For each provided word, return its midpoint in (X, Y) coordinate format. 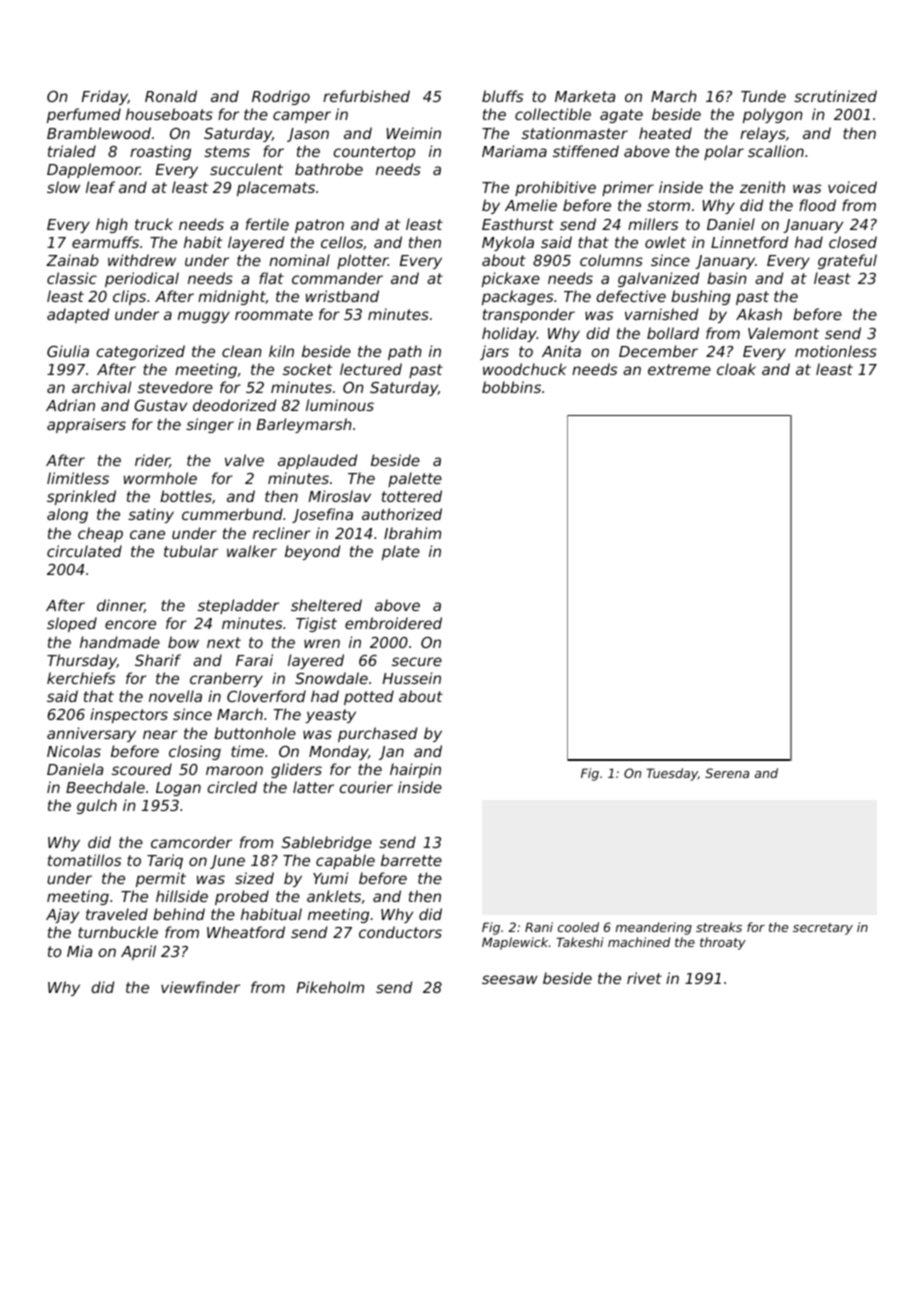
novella (175, 696)
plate (401, 552)
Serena (727, 773)
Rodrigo (281, 97)
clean (242, 351)
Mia (79, 951)
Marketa (585, 96)
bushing (701, 297)
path (405, 352)
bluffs (502, 96)
